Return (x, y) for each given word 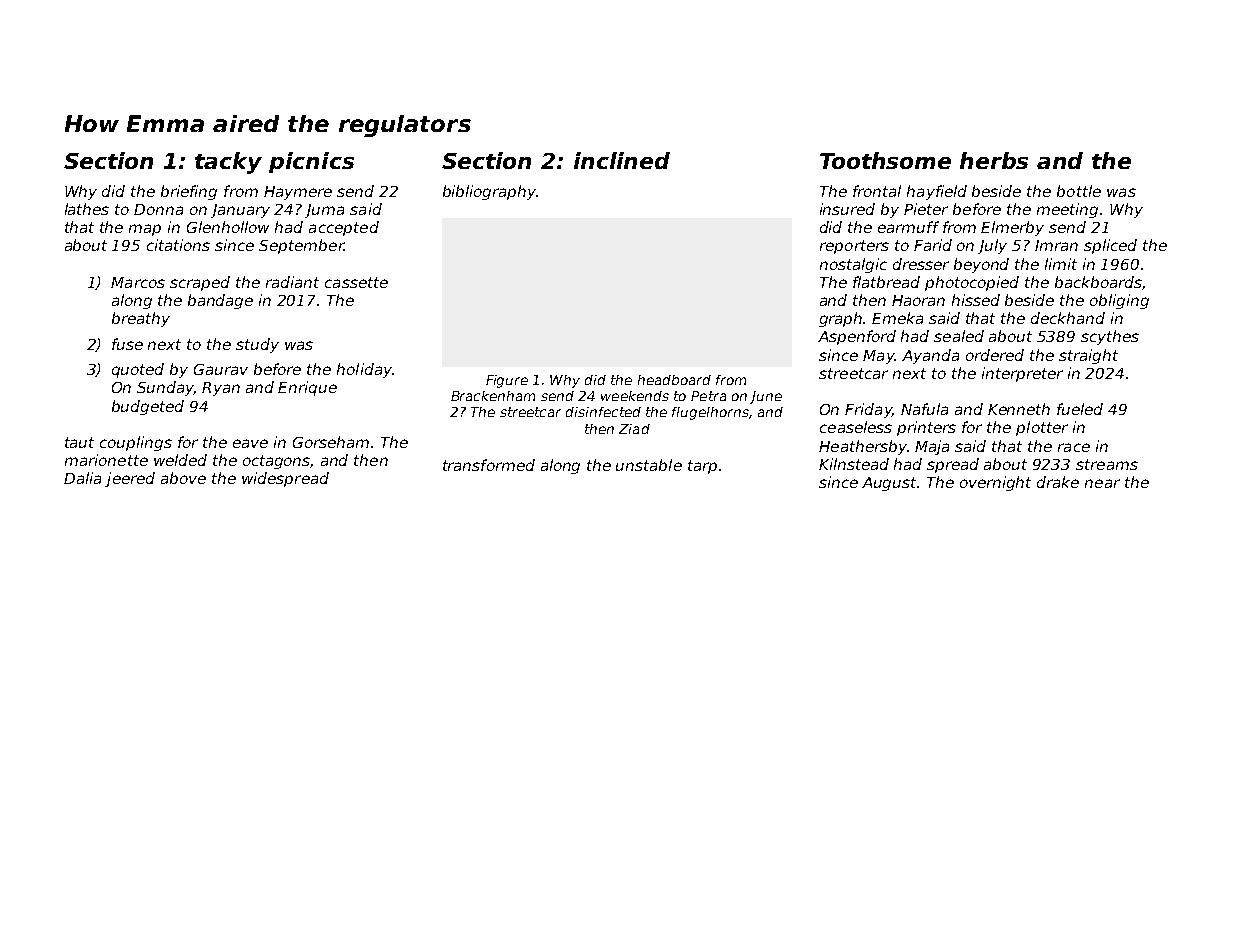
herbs (994, 160)
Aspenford (857, 337)
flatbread (886, 282)
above (183, 478)
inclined (622, 160)
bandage (220, 301)
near (1102, 483)
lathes (87, 209)
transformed (489, 465)
